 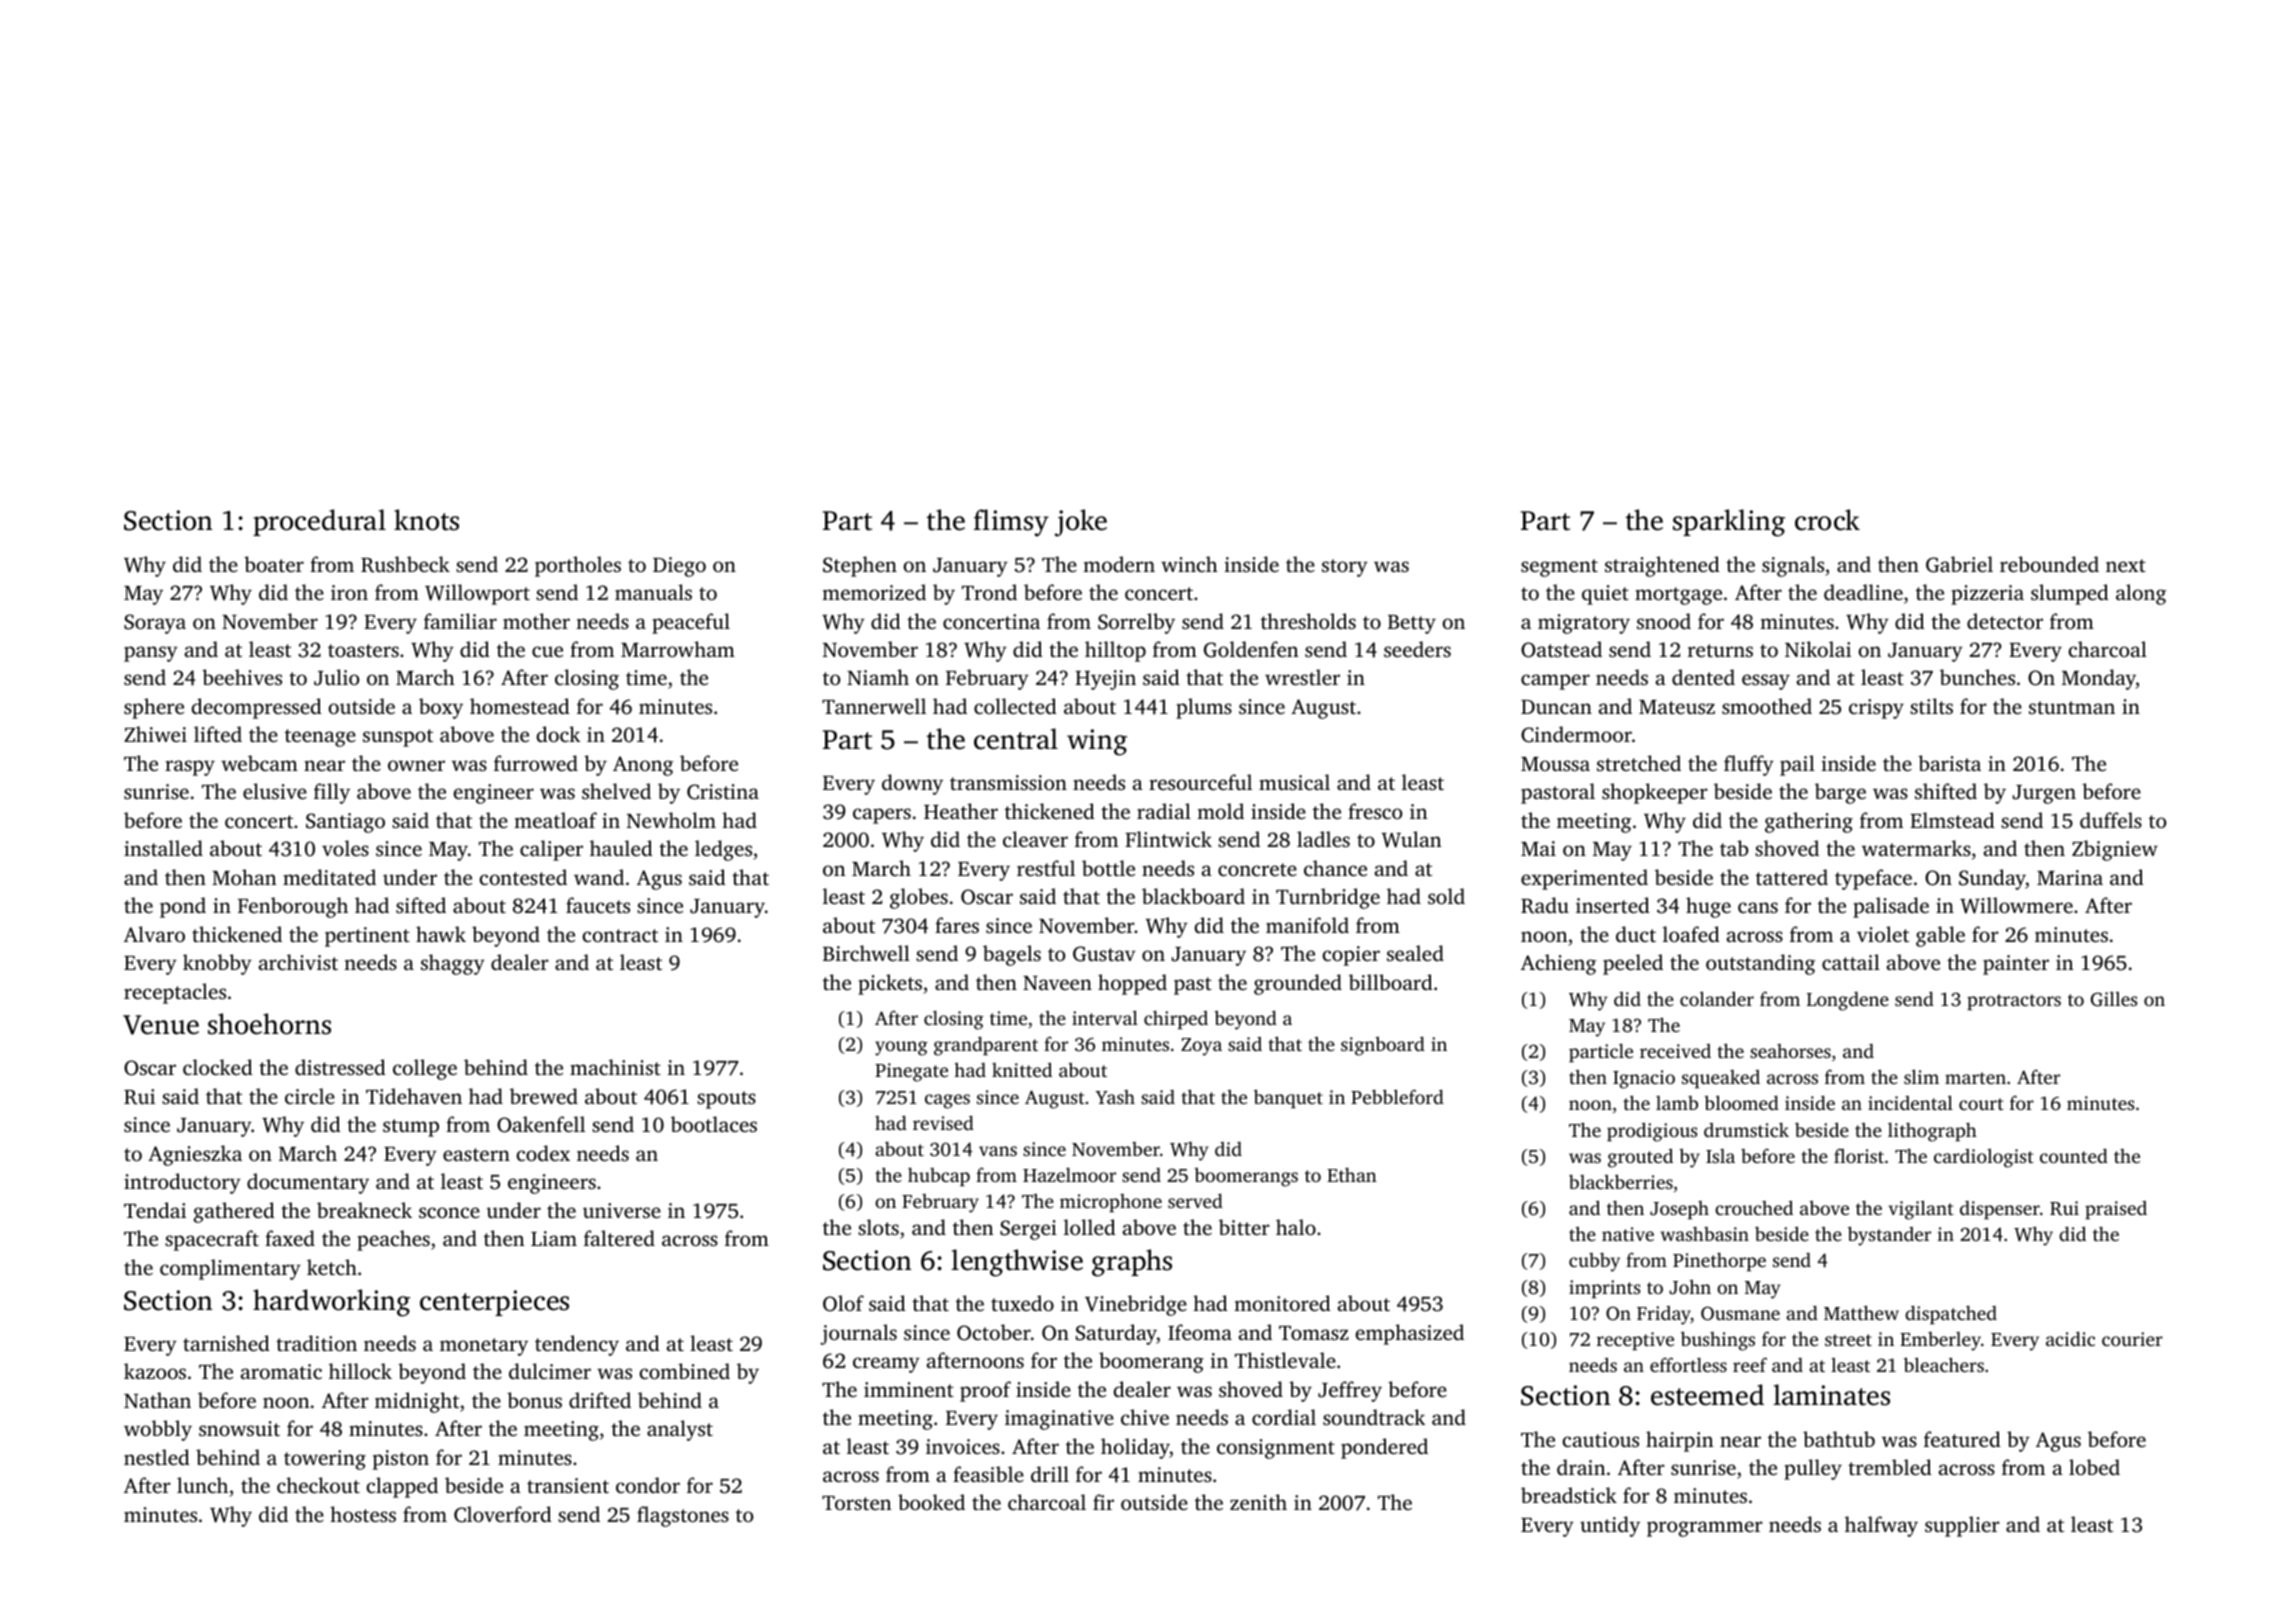 What do you see at coordinates (643, 766) in the image?
I see `Anong` at bounding box center [643, 766].
